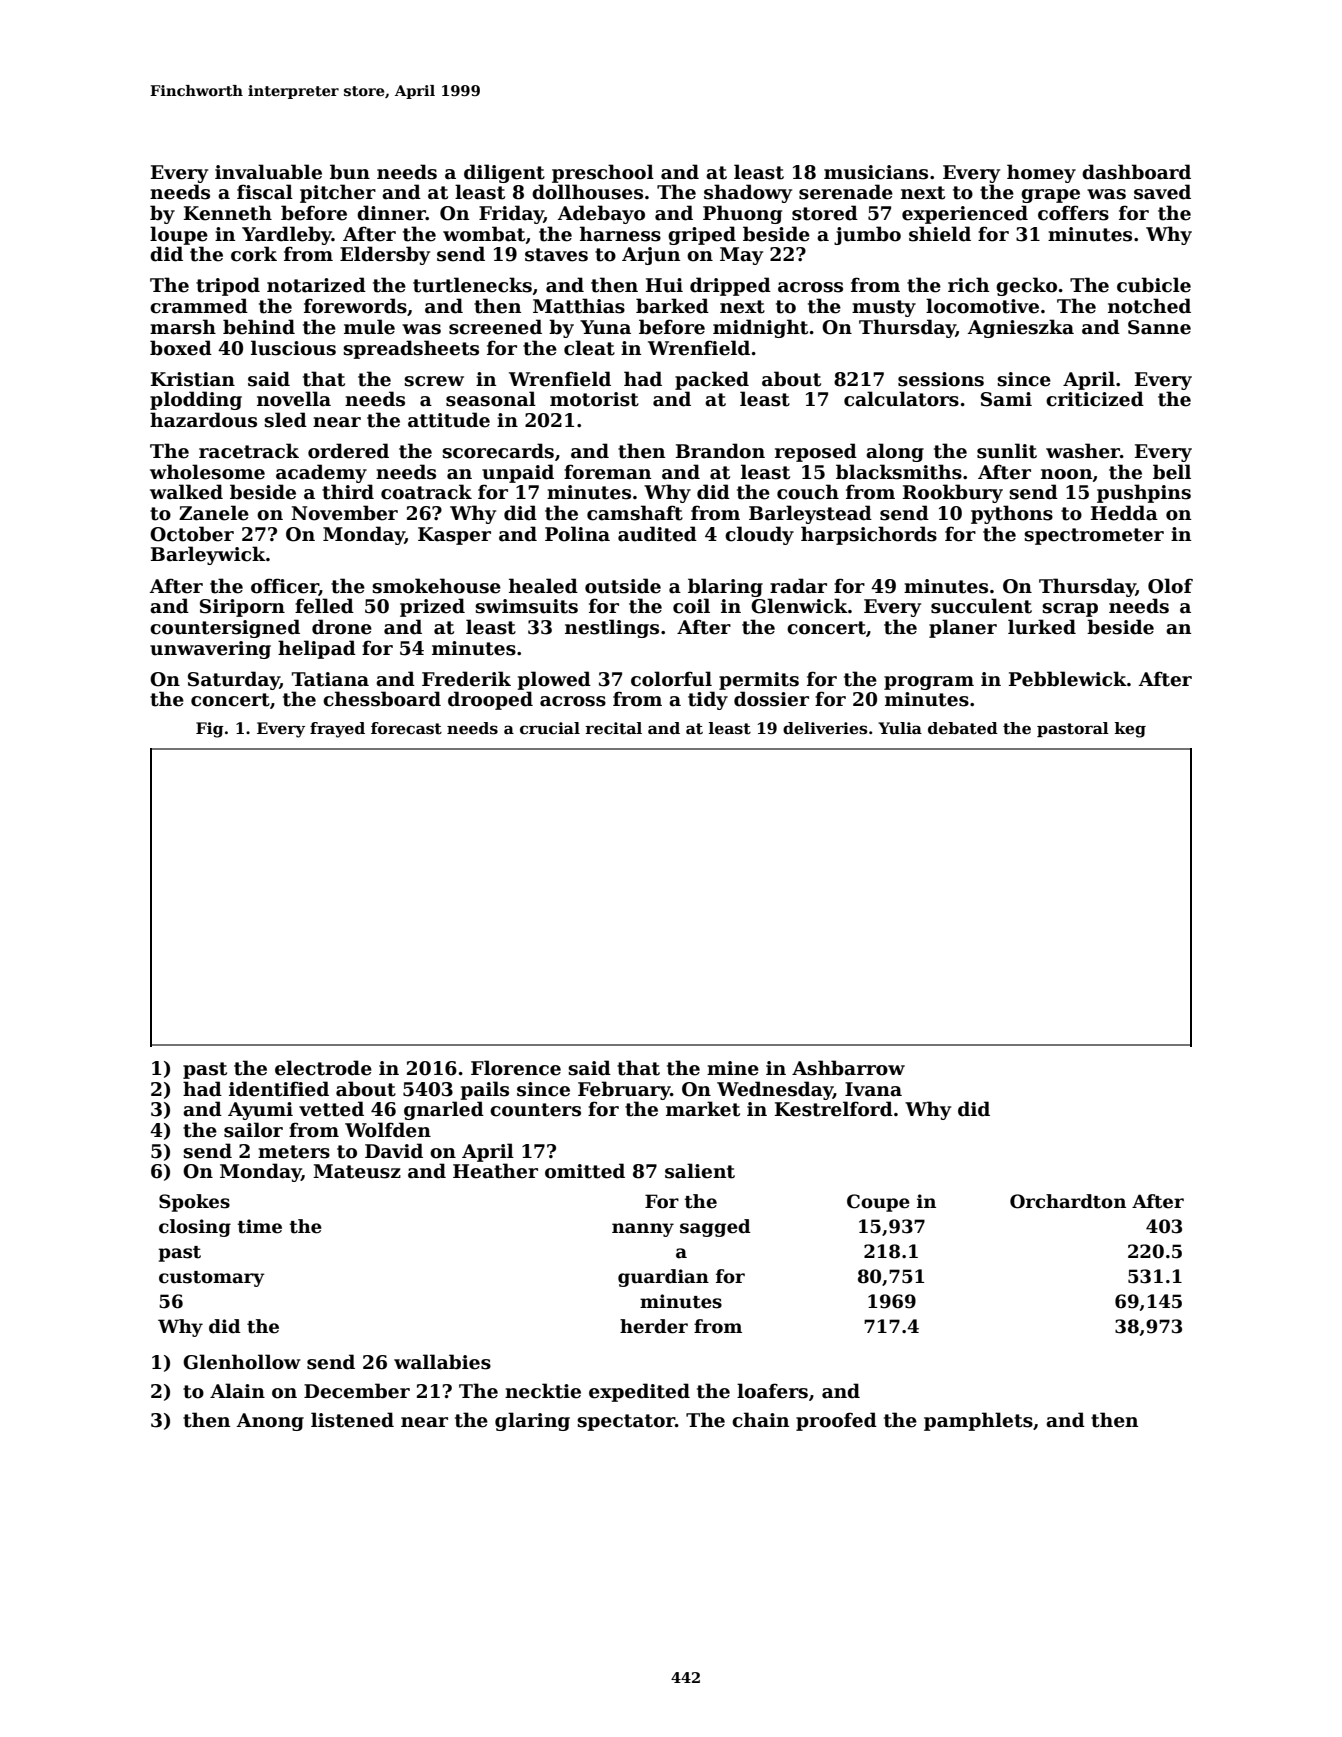 This document has height=1737, width=1342. I want to click on guardian, so click(663, 1278).
